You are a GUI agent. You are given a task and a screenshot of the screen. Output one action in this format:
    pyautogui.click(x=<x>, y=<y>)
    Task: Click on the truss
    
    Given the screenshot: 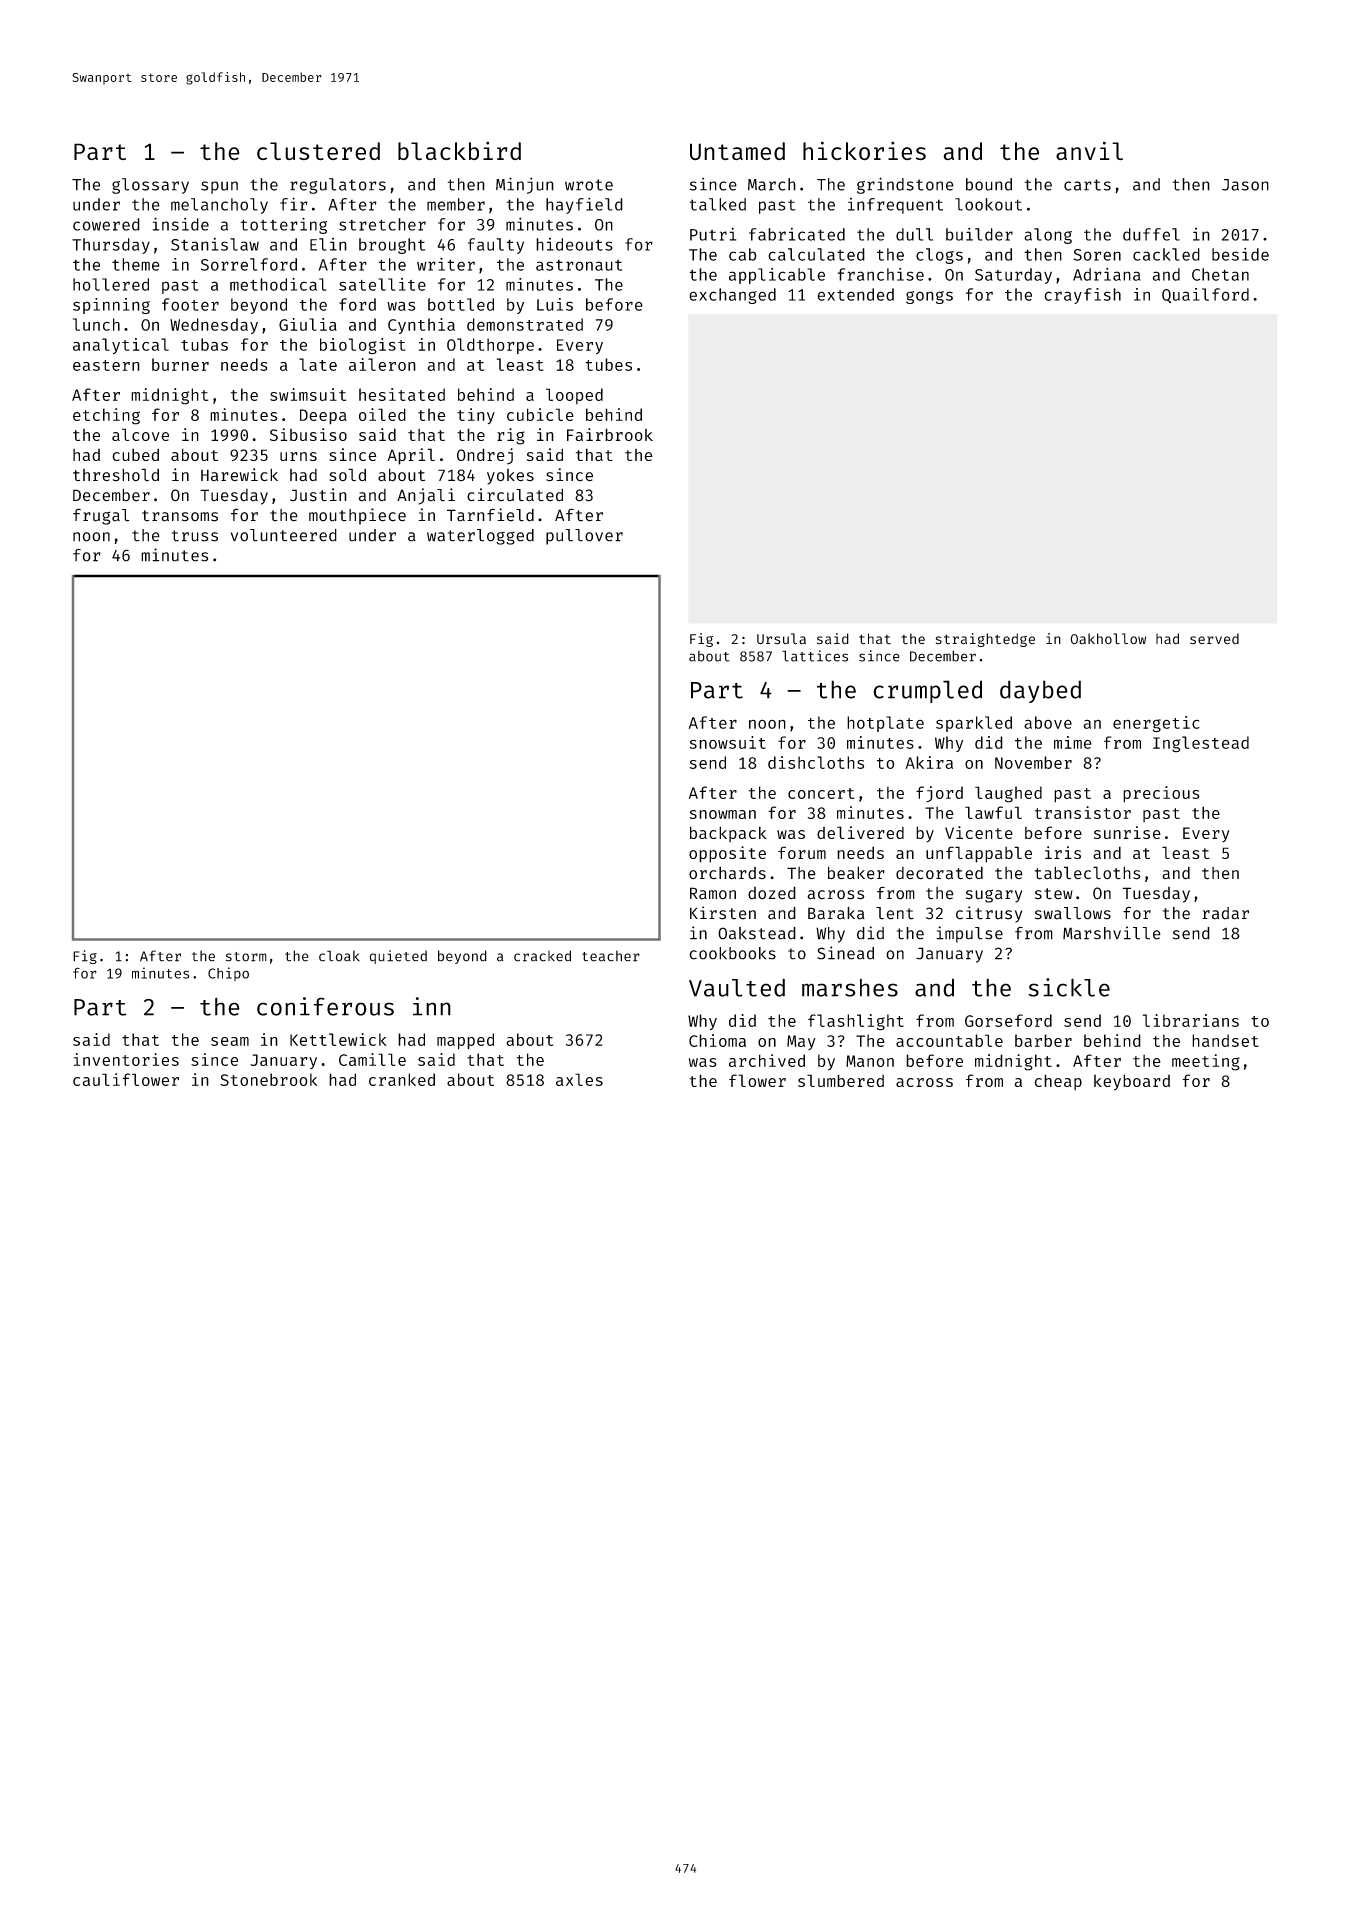 What is the action you would take?
    pyautogui.click(x=195, y=536)
